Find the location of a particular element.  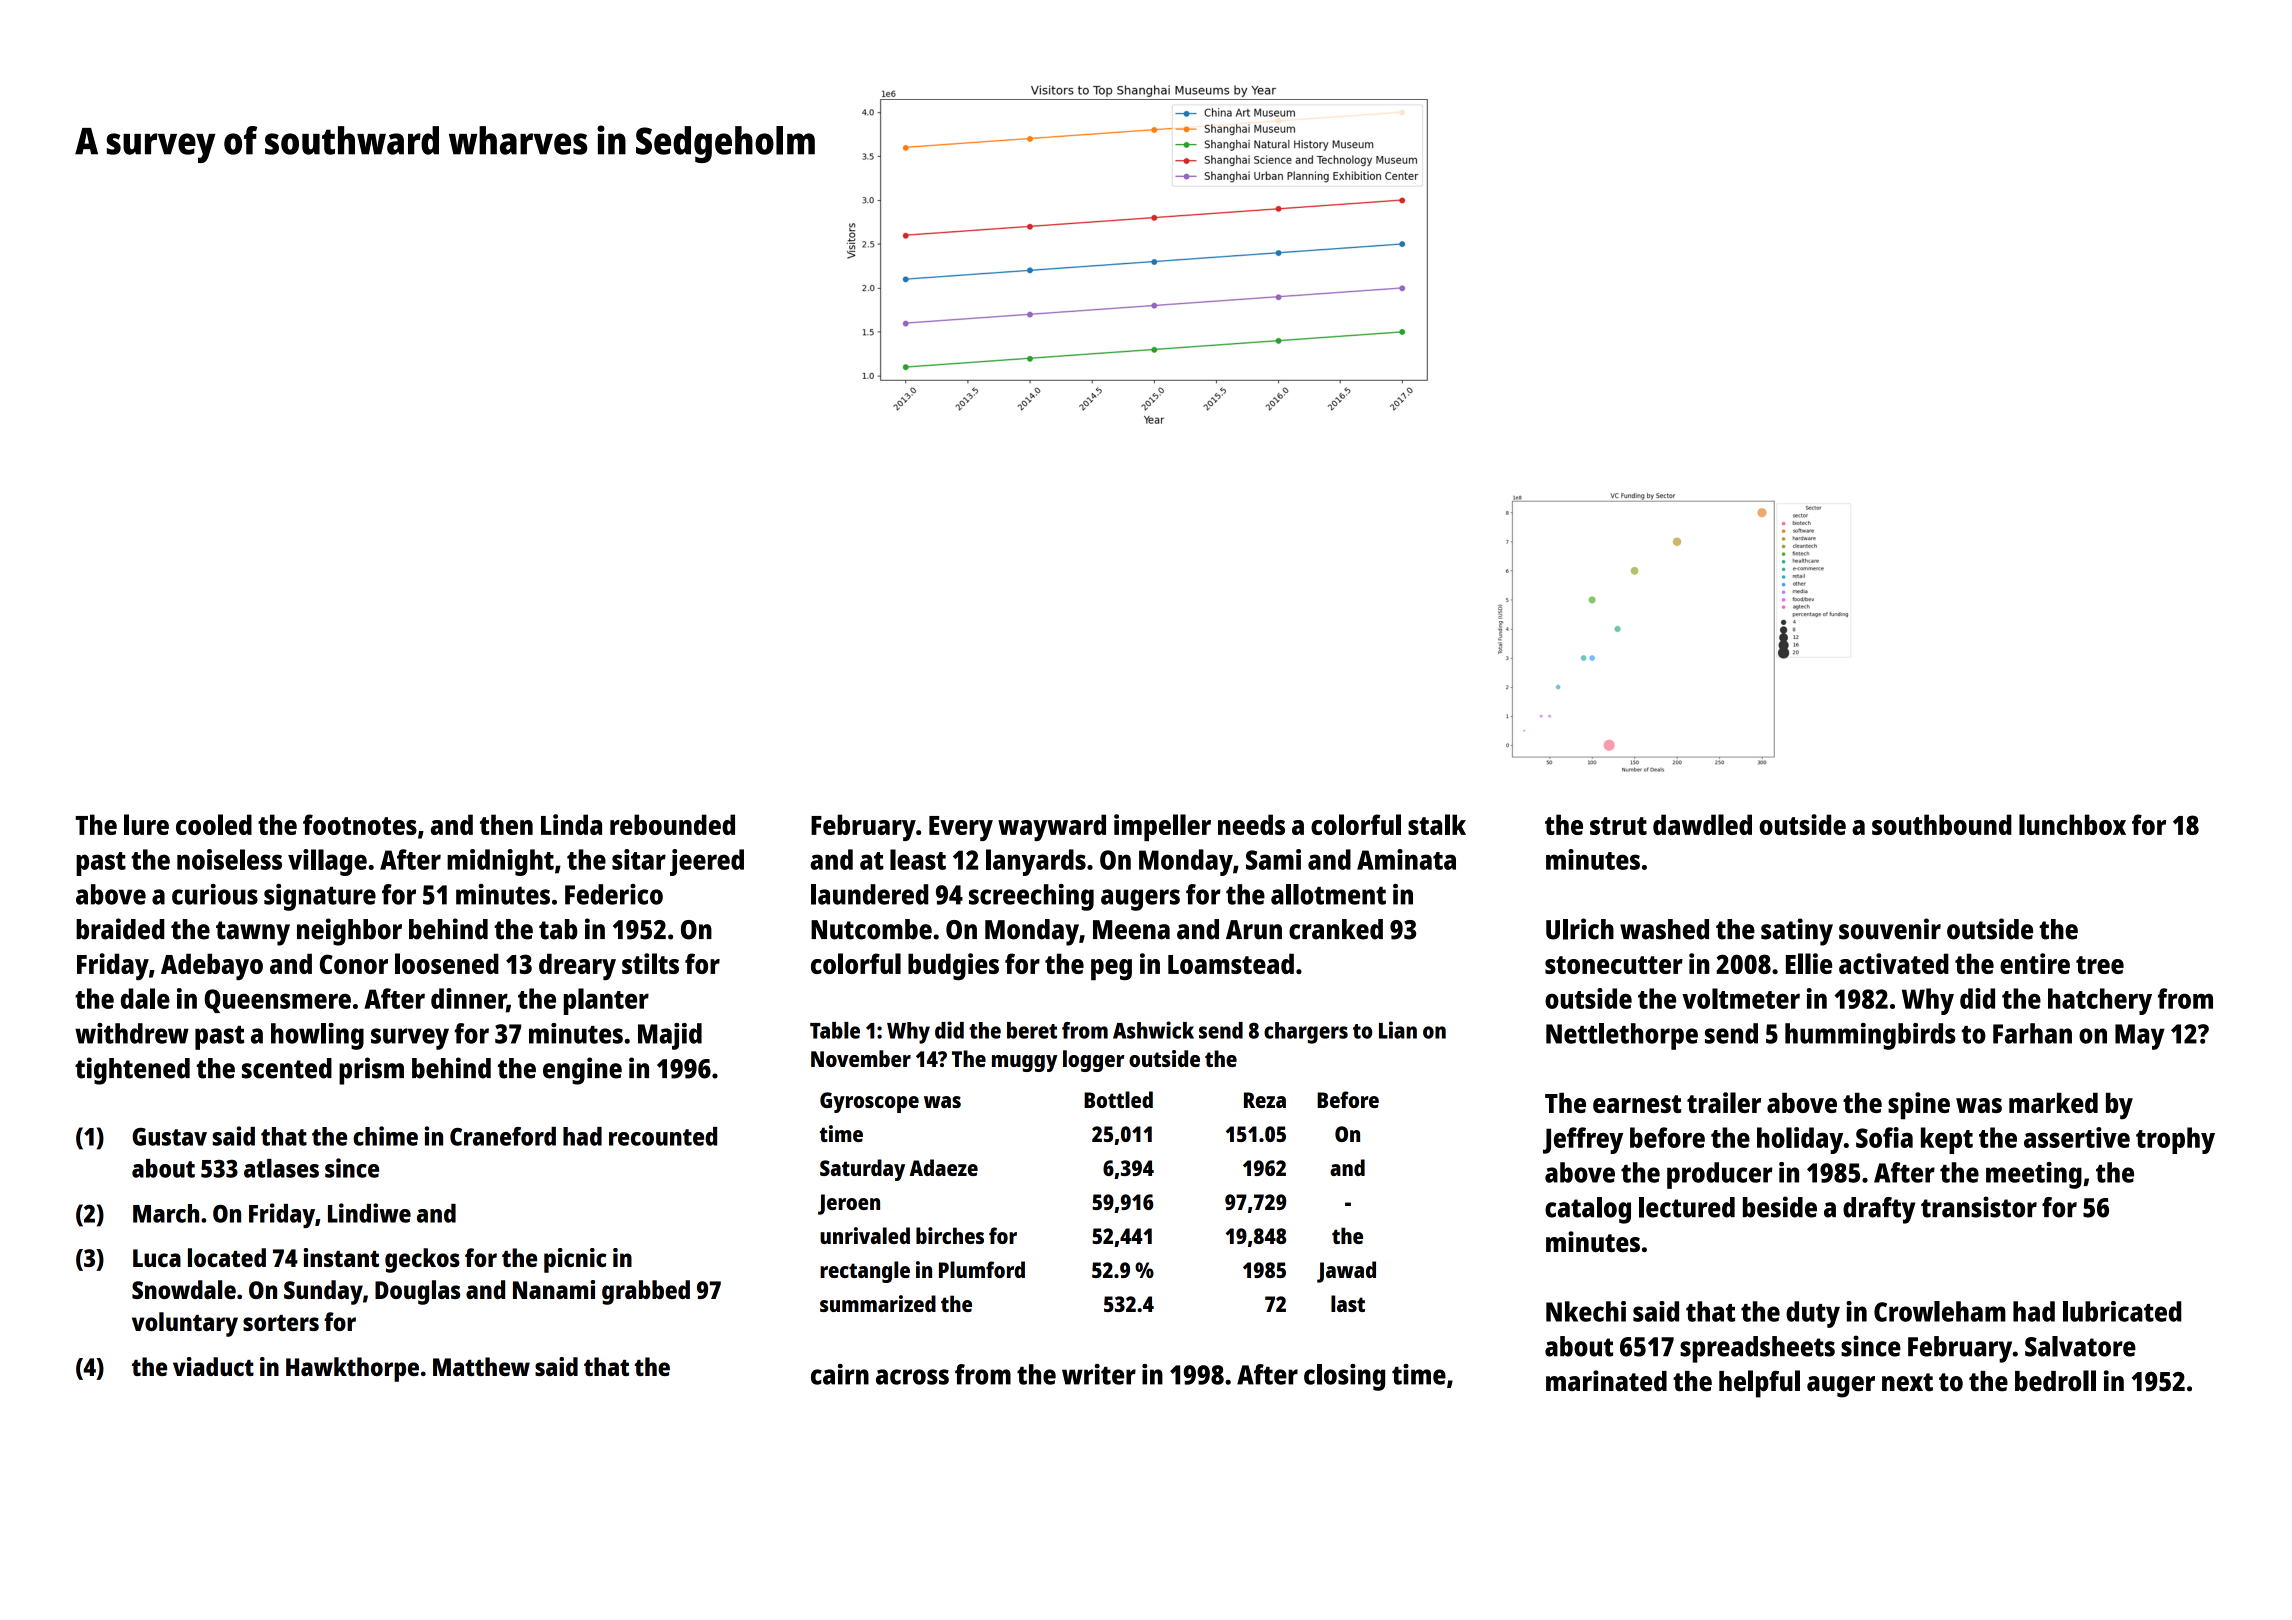

Jeroen is located at coordinates (849, 1204).
